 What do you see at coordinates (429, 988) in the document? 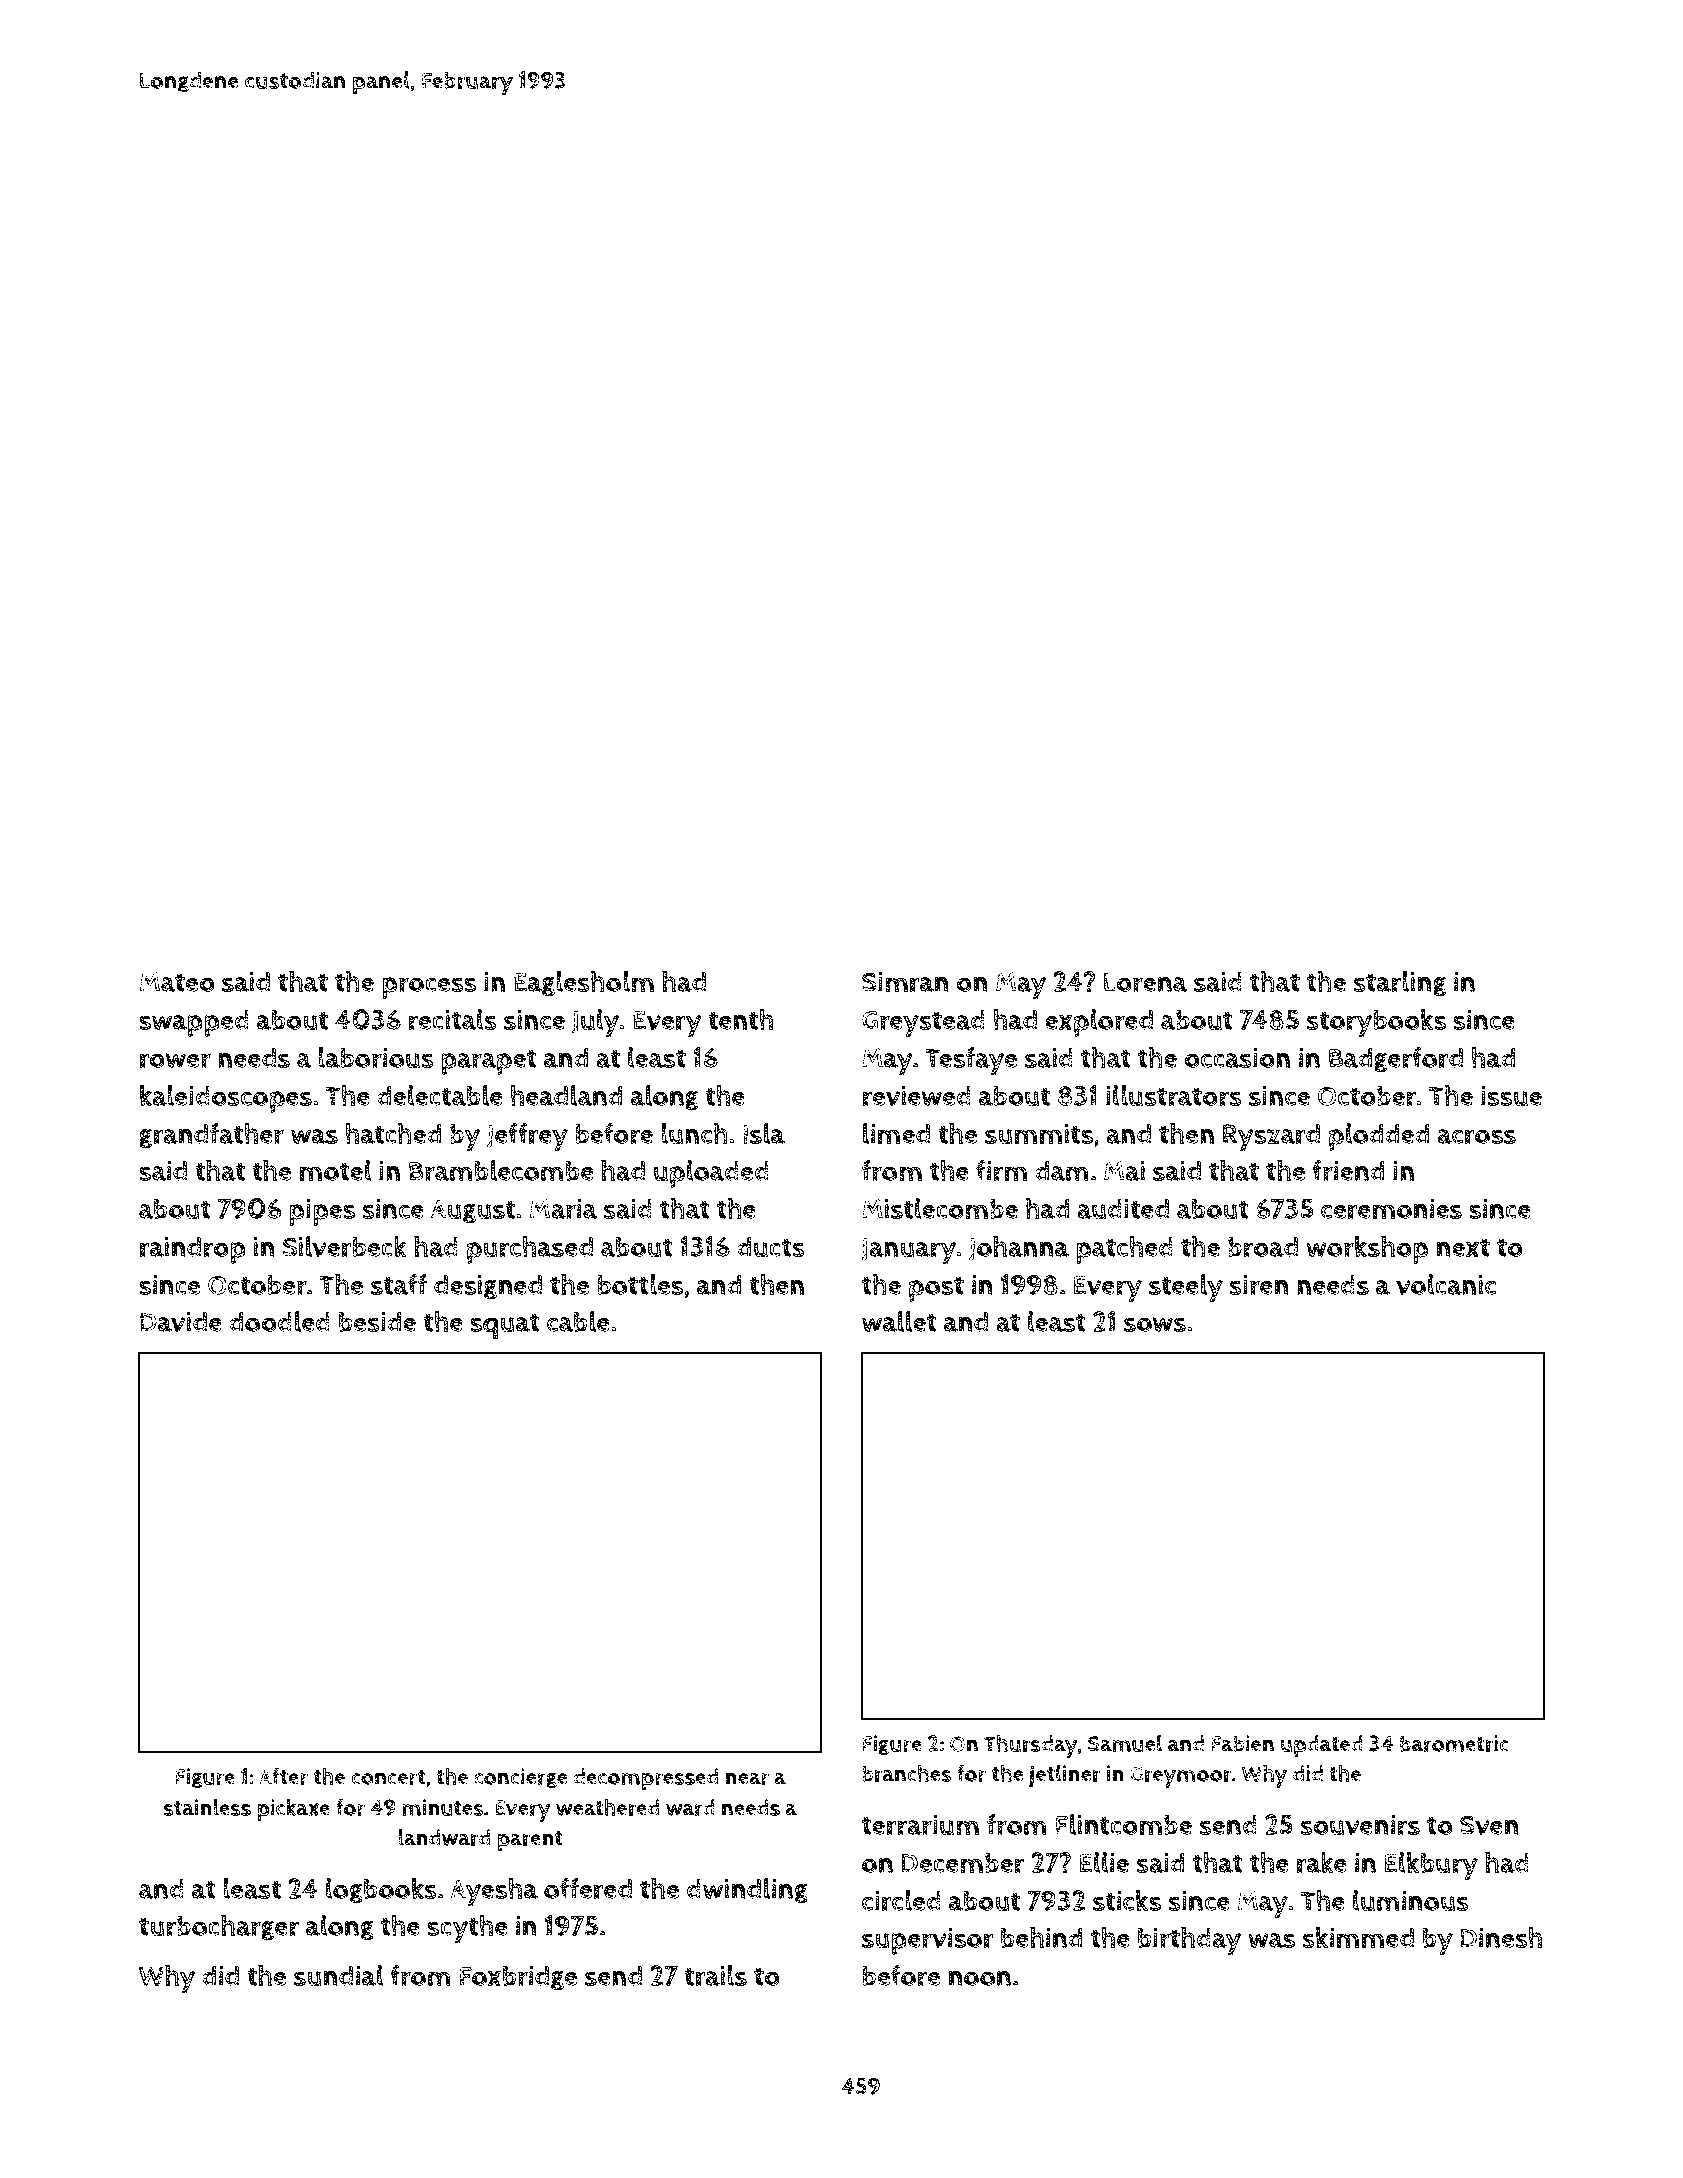
I see `process` at bounding box center [429, 988].
